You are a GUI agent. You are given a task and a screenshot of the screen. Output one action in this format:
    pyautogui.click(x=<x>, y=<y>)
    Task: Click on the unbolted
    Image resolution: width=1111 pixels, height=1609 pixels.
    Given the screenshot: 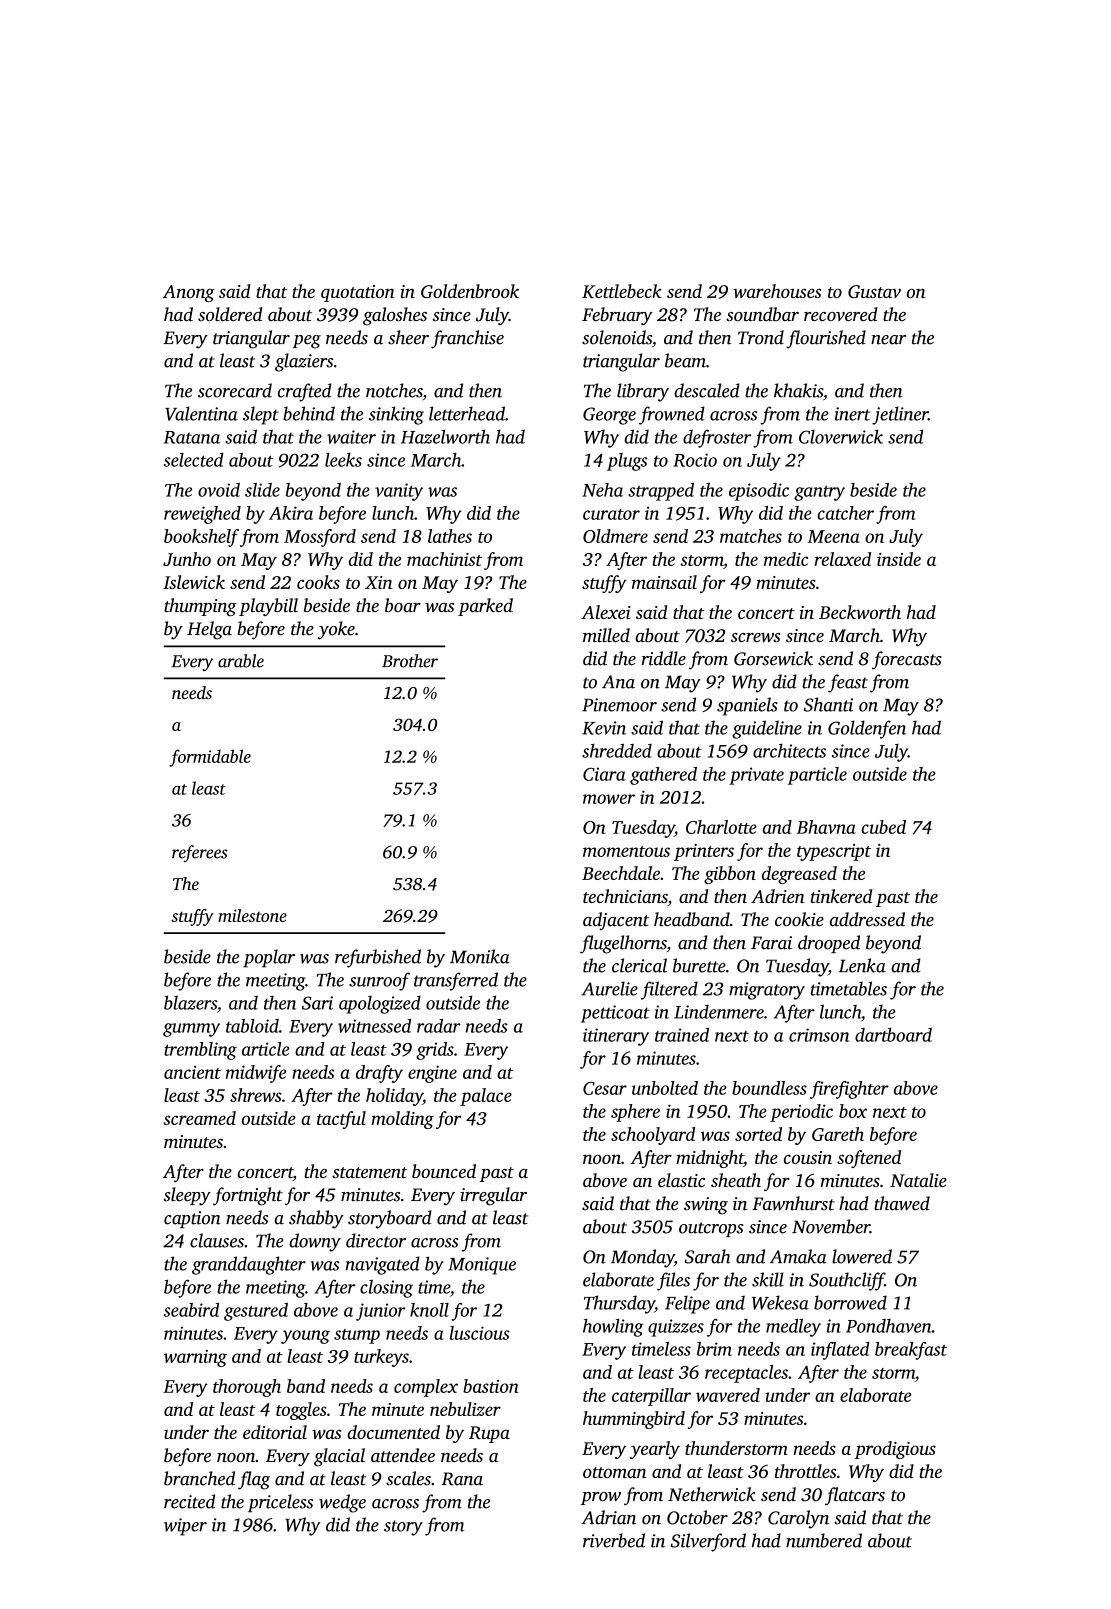 What is the action you would take?
    pyautogui.click(x=665, y=1088)
